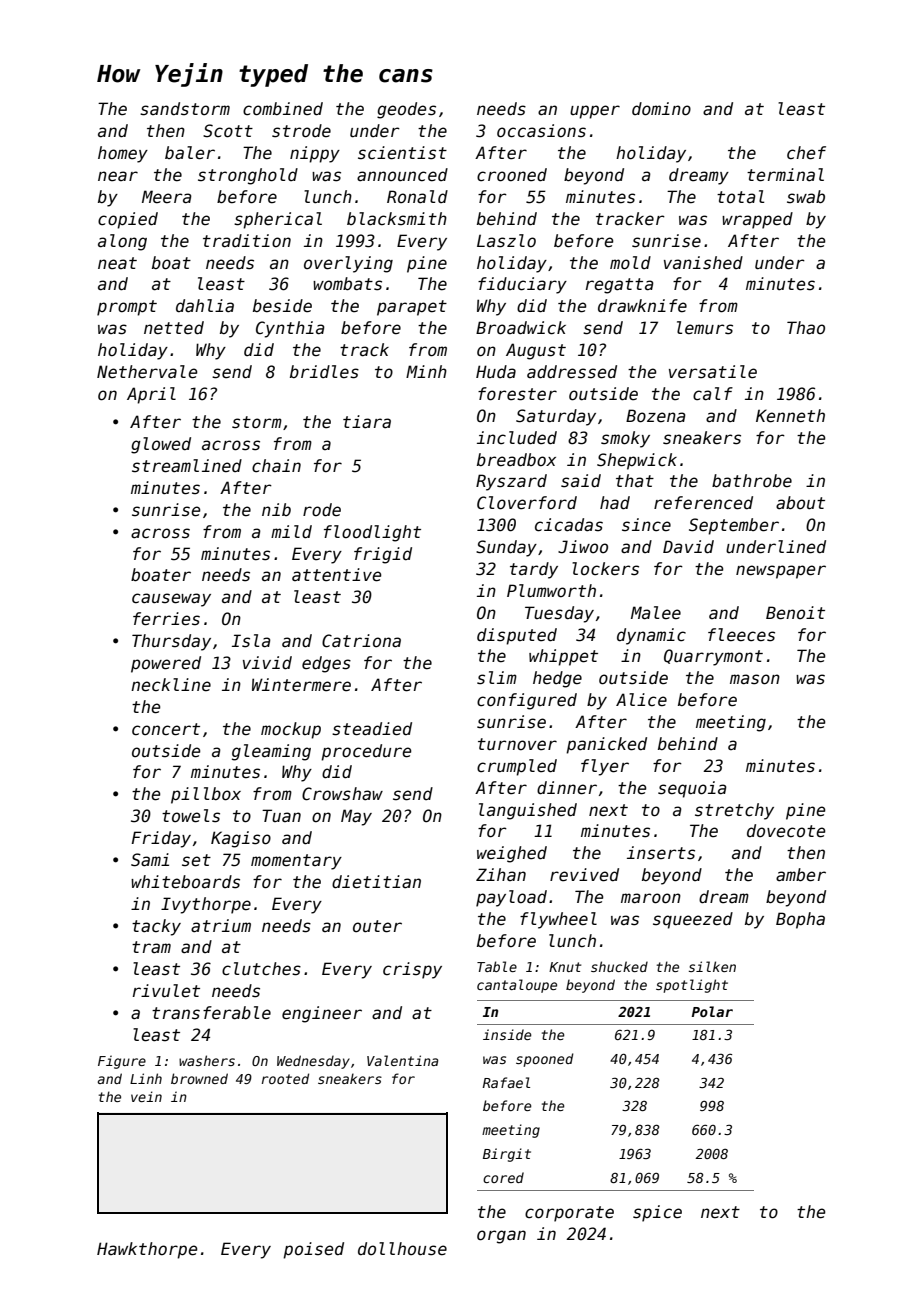 Image resolution: width=924 pixels, height=1308 pixels. Describe the element at coordinates (786, 831) in the screenshot. I see `dovecote` at that location.
